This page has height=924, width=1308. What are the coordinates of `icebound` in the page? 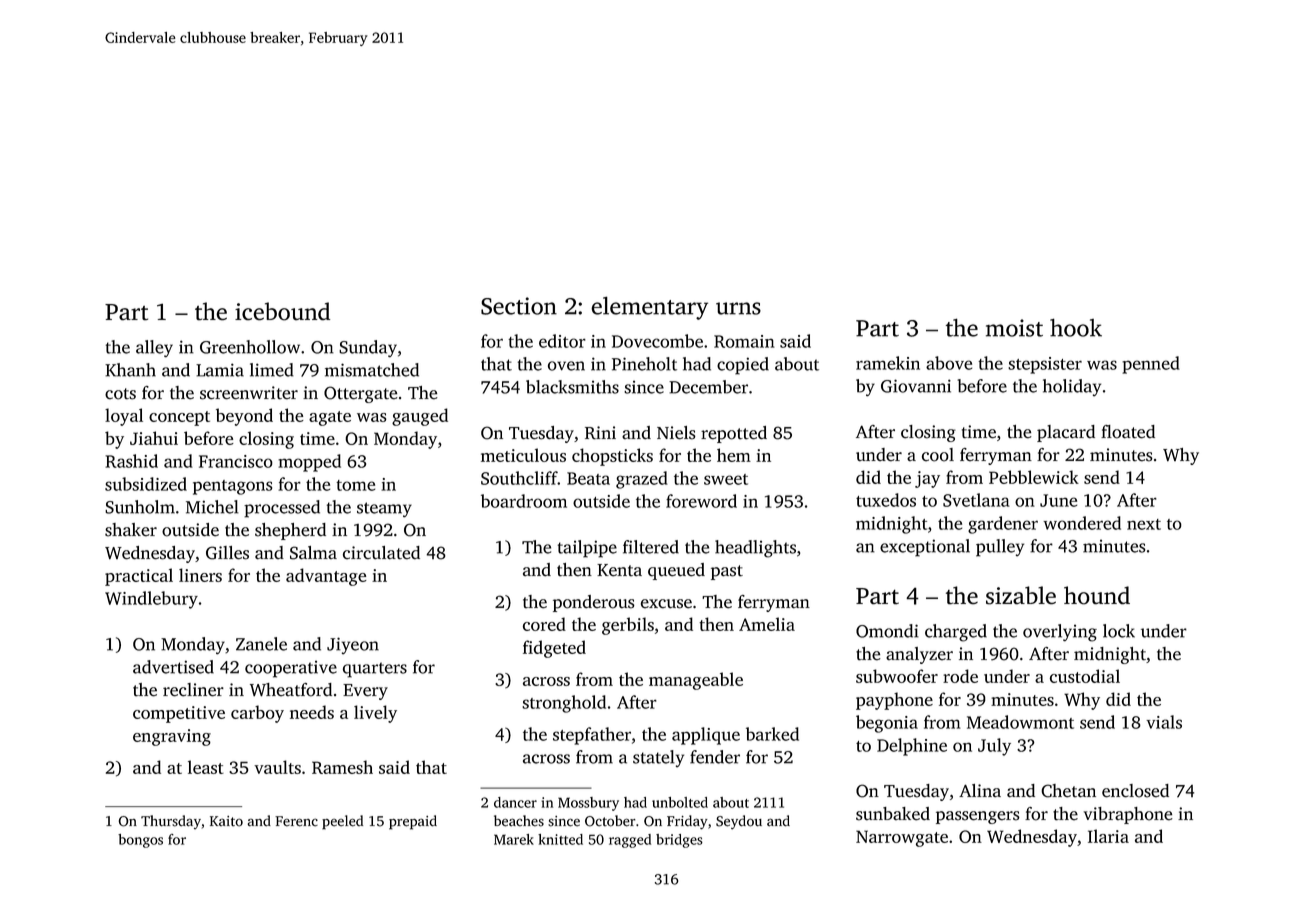 It's located at (282, 311).
